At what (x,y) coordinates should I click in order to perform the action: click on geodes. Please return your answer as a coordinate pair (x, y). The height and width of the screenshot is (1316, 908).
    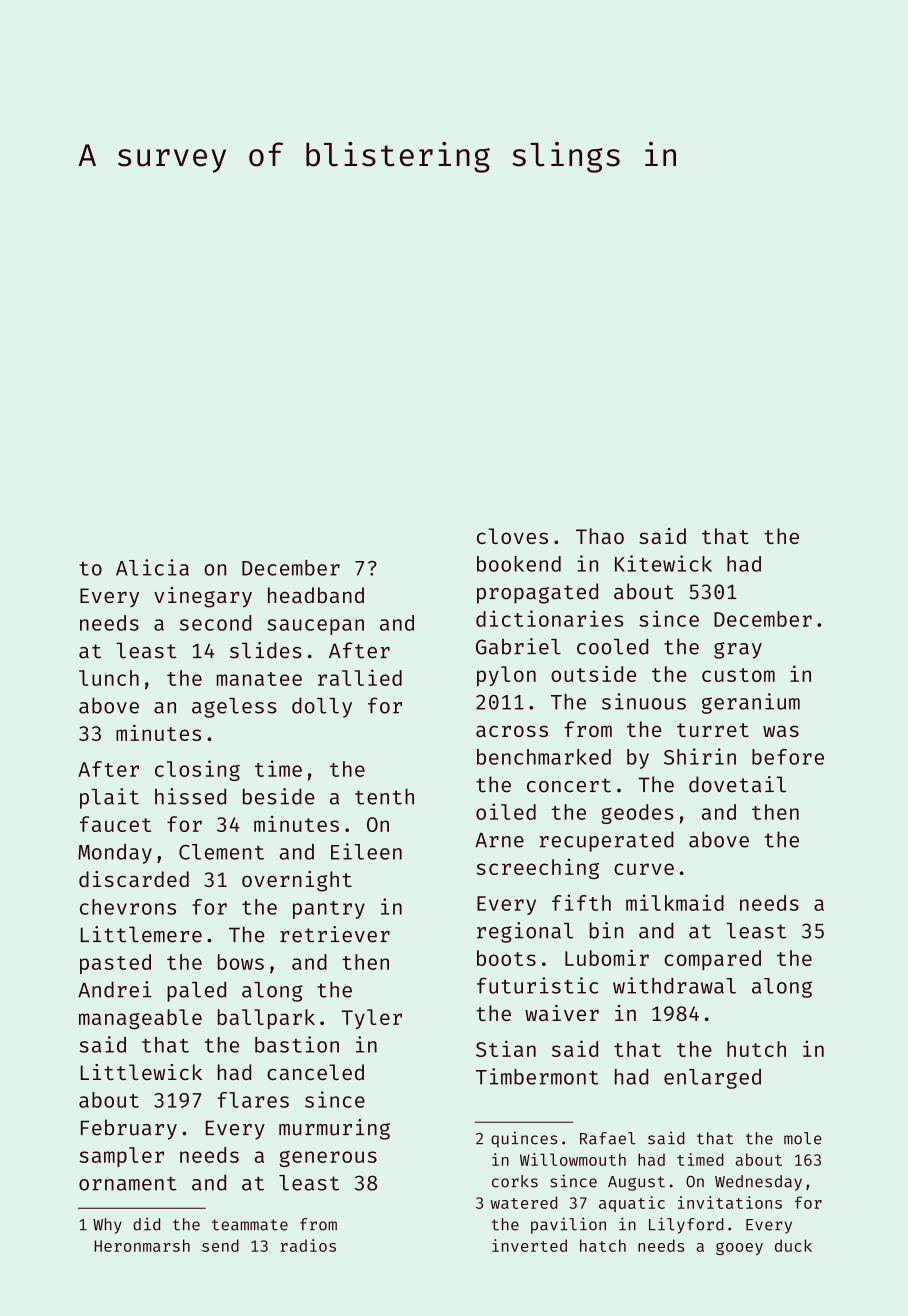
    Looking at the image, I should click on (637, 814).
